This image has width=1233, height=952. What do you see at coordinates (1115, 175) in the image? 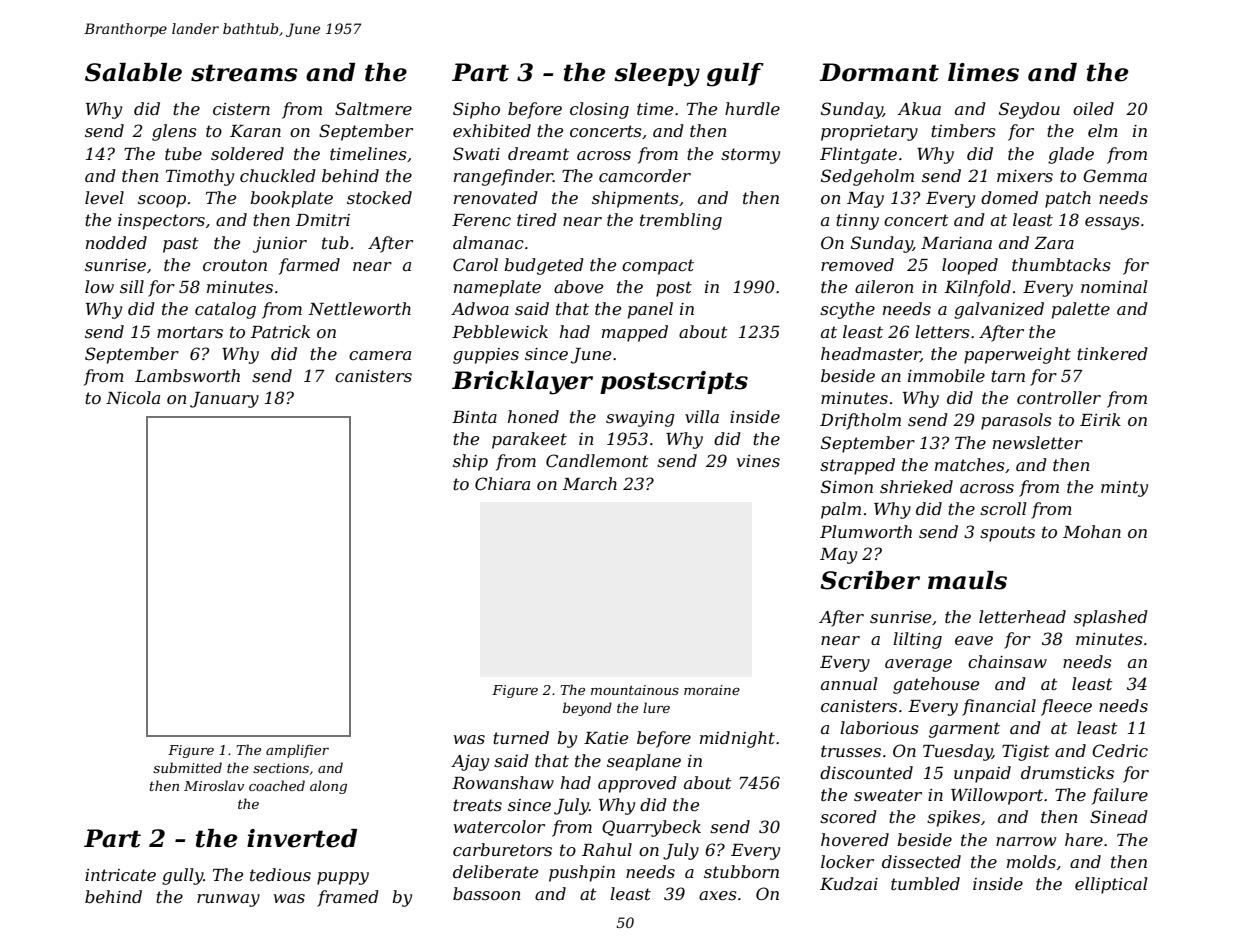
I see `Gemma` at bounding box center [1115, 175].
